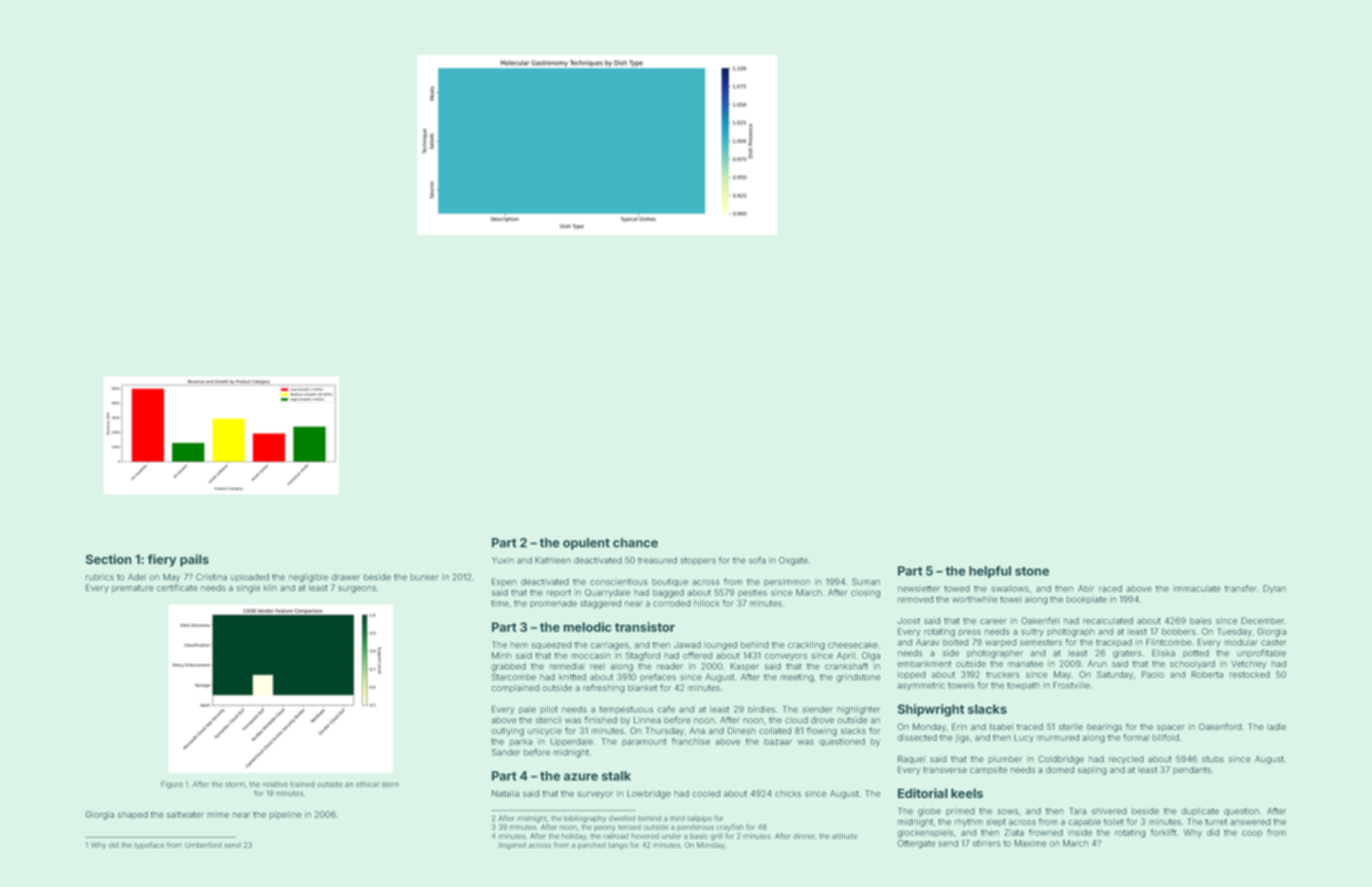 Image resolution: width=1372 pixels, height=887 pixels. What do you see at coordinates (990, 572) in the screenshot?
I see `helpful` at bounding box center [990, 572].
